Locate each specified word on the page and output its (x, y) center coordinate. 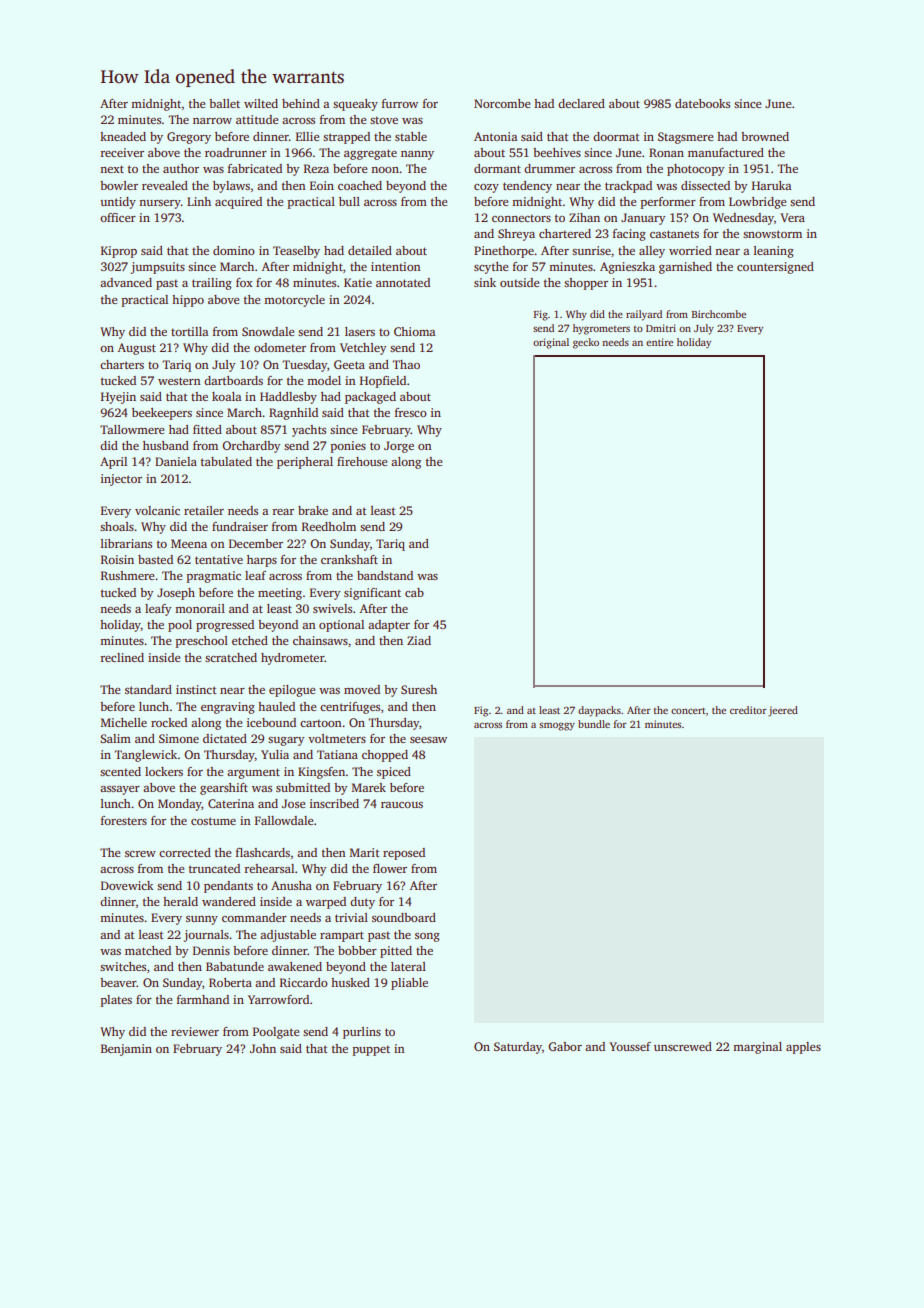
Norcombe (502, 103)
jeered (783, 711)
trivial (351, 917)
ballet (224, 103)
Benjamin (126, 1050)
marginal (757, 1048)
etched (250, 640)
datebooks (702, 103)
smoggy (557, 726)
